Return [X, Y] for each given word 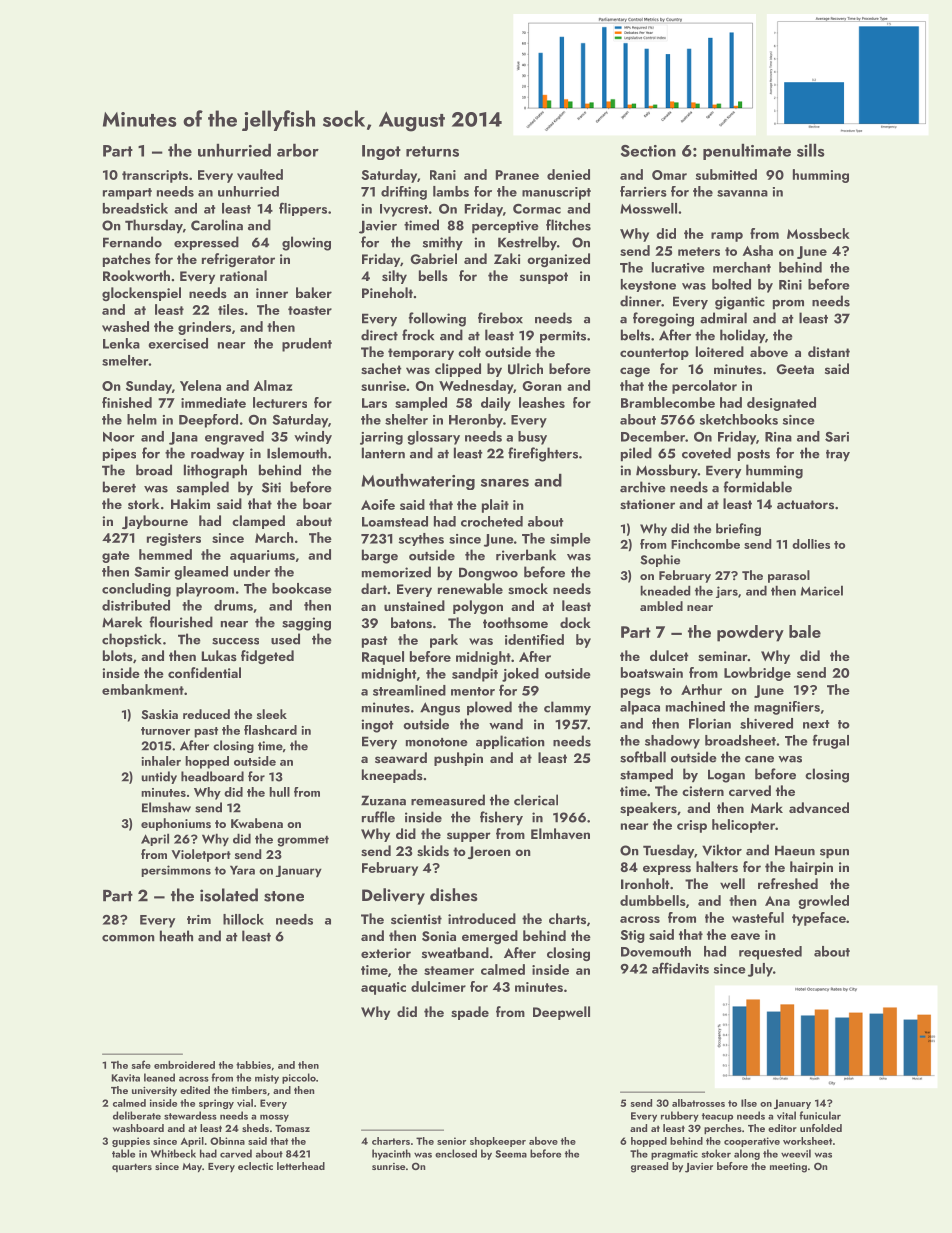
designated [781, 404]
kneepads [392, 776]
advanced [819, 807]
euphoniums [176, 824]
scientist [416, 919]
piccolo [299, 1078]
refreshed [788, 883]
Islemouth [297, 453]
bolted [731, 284]
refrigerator [238, 260]
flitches [568, 225]
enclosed [456, 1153]
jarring [381, 438]
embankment [143, 689]
